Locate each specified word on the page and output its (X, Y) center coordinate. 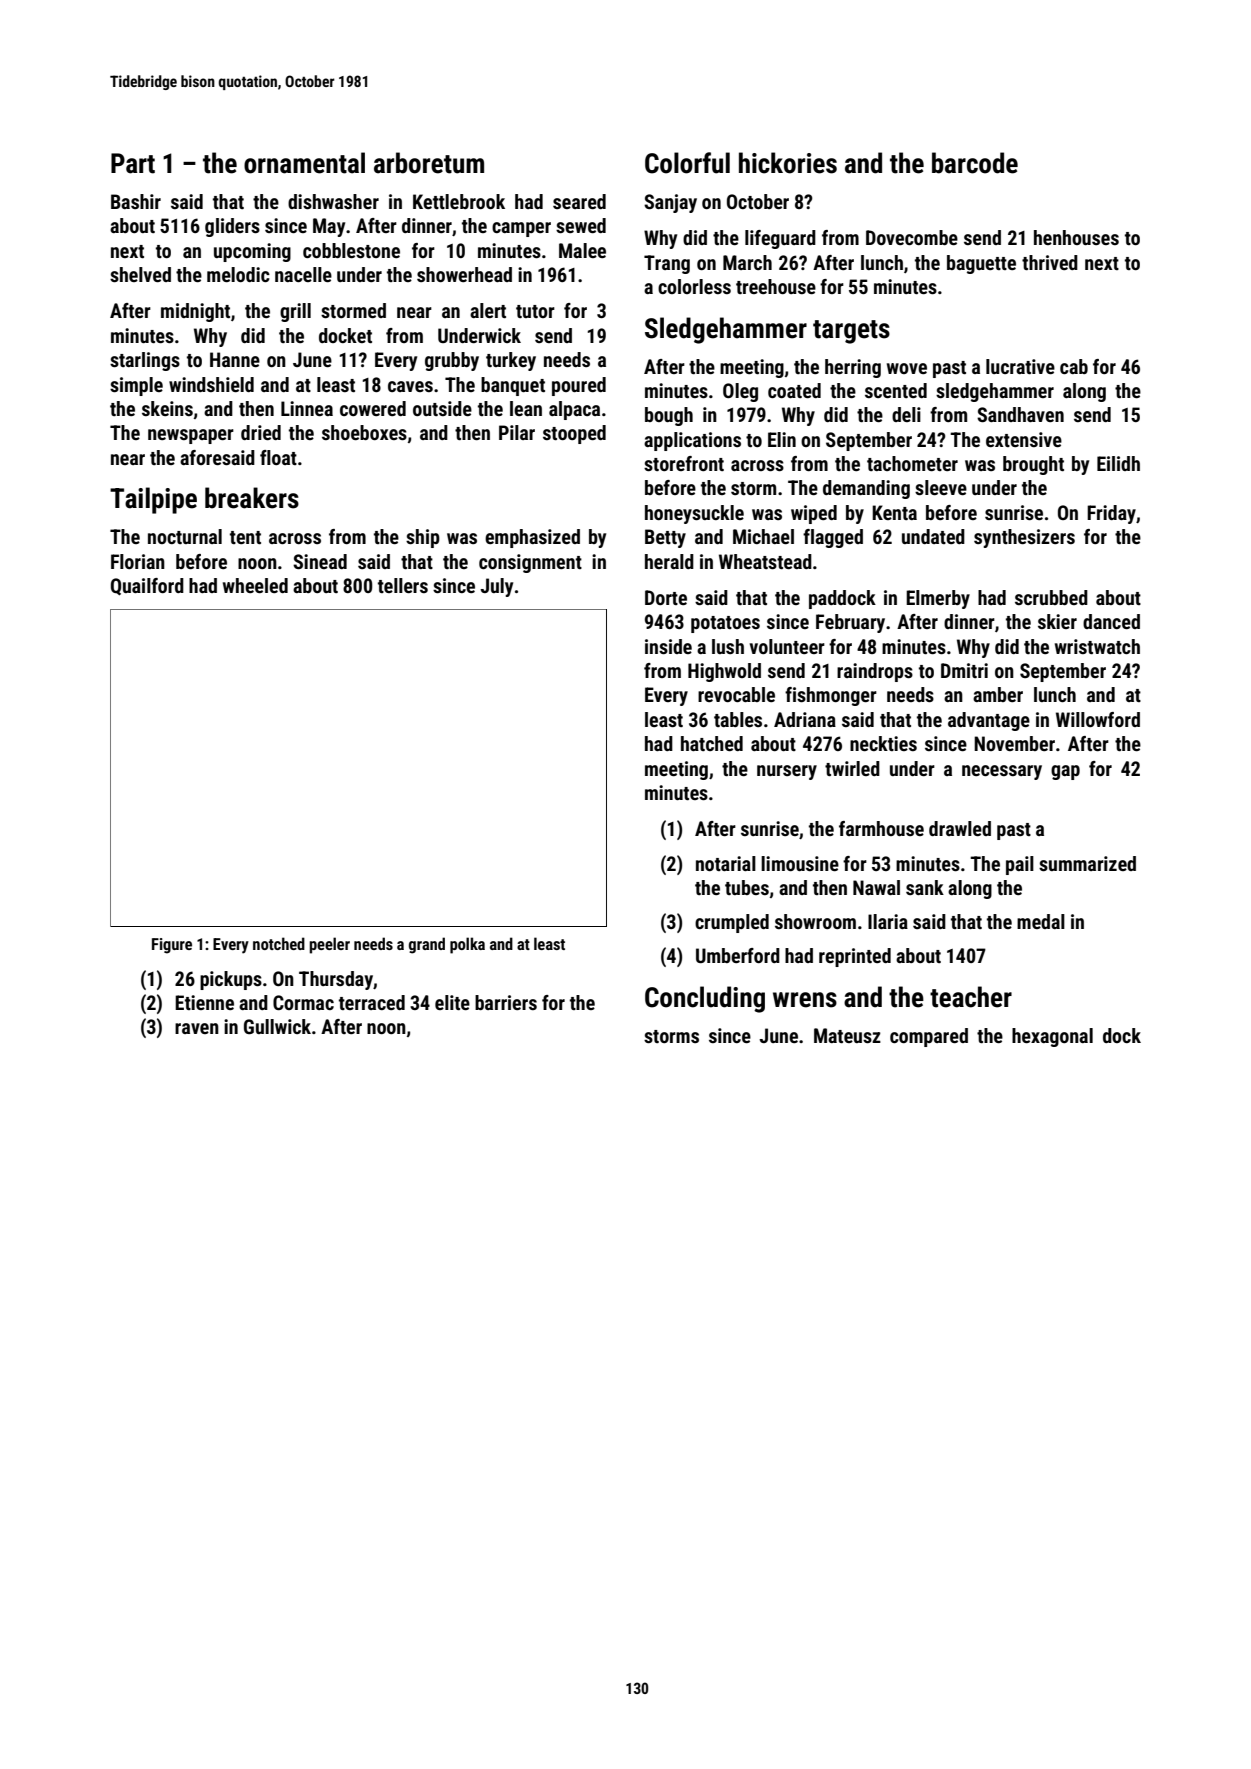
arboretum (429, 163)
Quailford (147, 586)
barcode (975, 163)
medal (1041, 921)
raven (197, 1028)
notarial (726, 863)
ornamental (304, 163)
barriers (506, 1002)
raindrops (875, 672)
